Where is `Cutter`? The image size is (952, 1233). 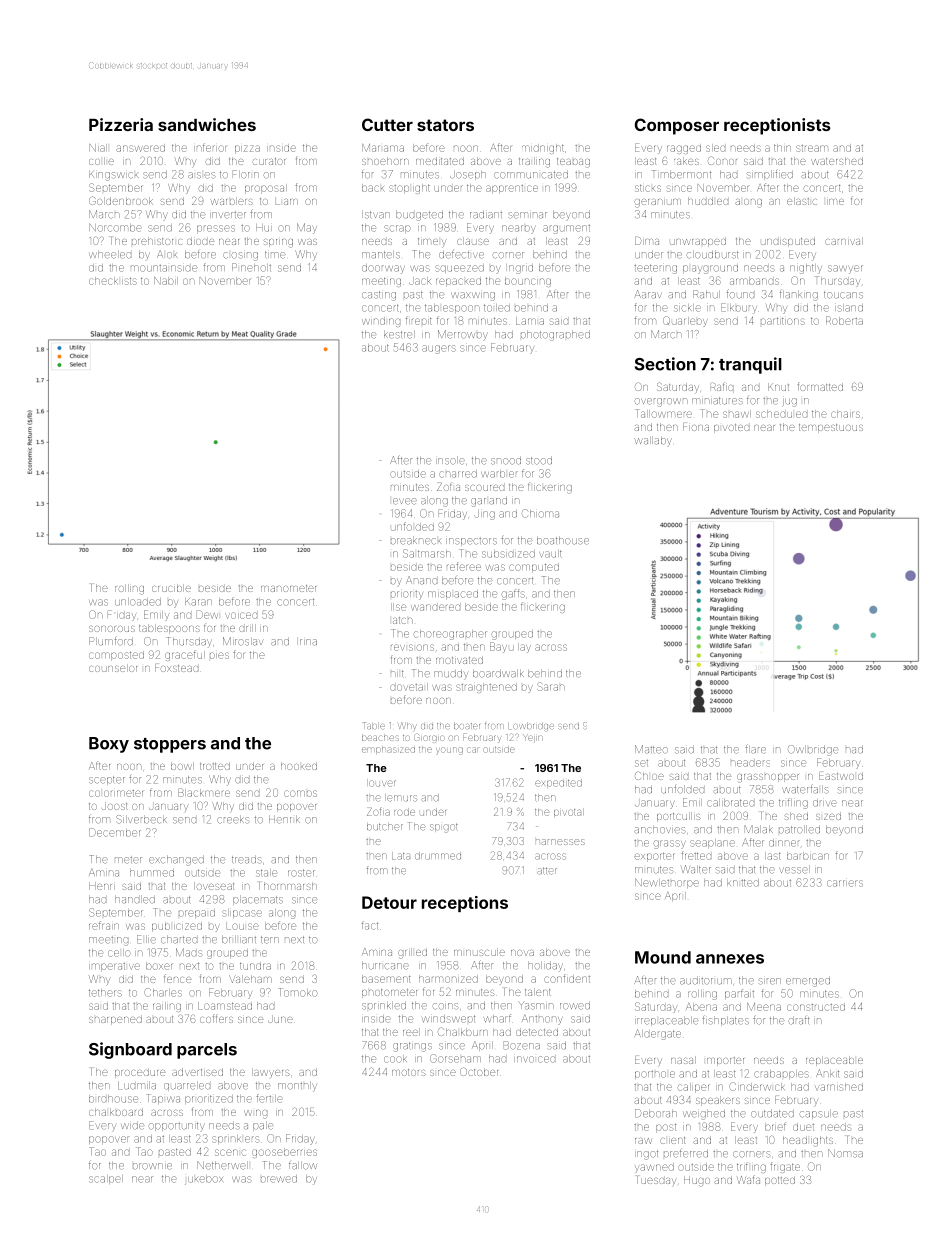 Cutter is located at coordinates (387, 124).
